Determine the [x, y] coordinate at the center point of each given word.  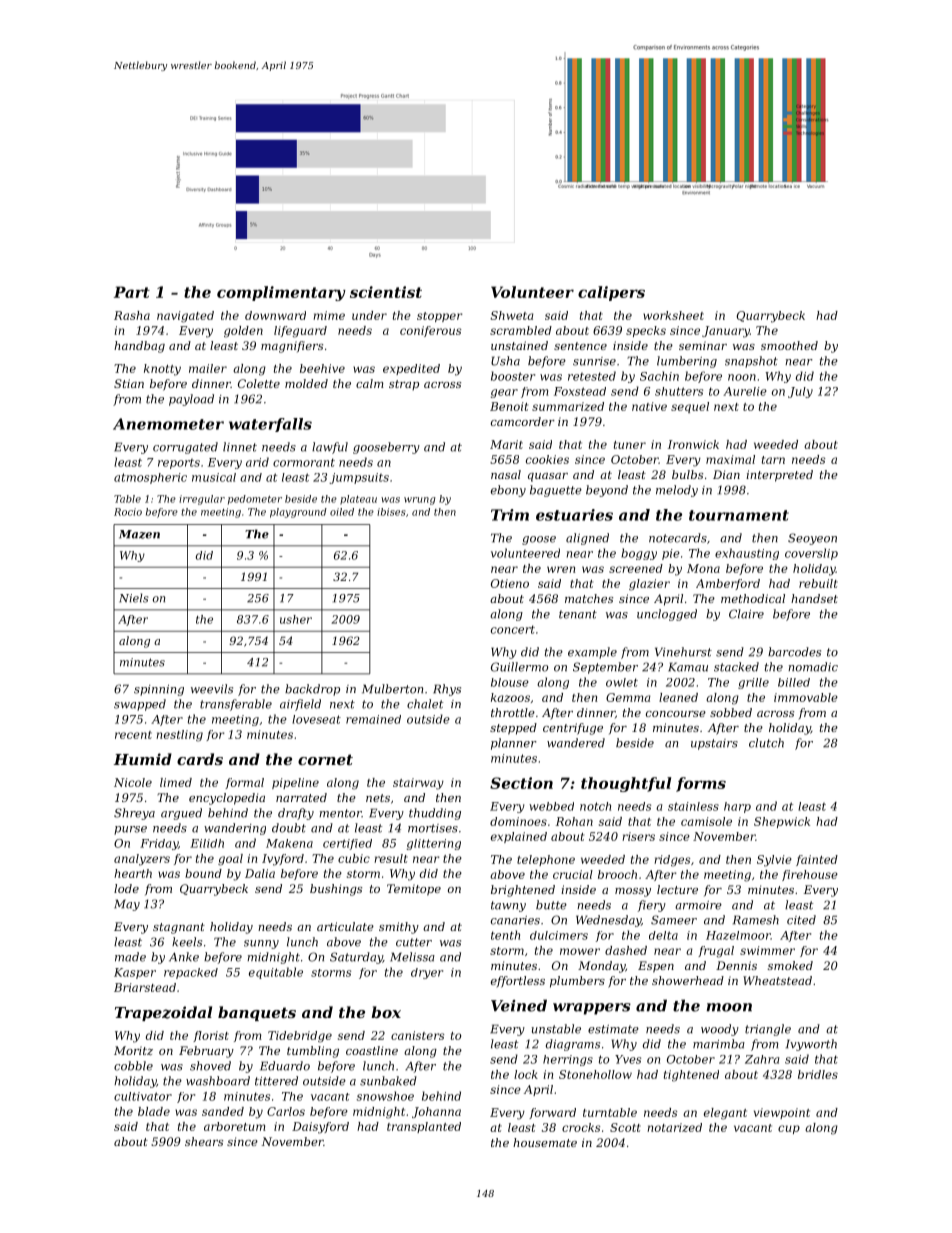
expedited [411, 369]
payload [191, 400]
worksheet [673, 315]
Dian [726, 474]
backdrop [312, 690]
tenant [578, 614]
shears [204, 1141]
